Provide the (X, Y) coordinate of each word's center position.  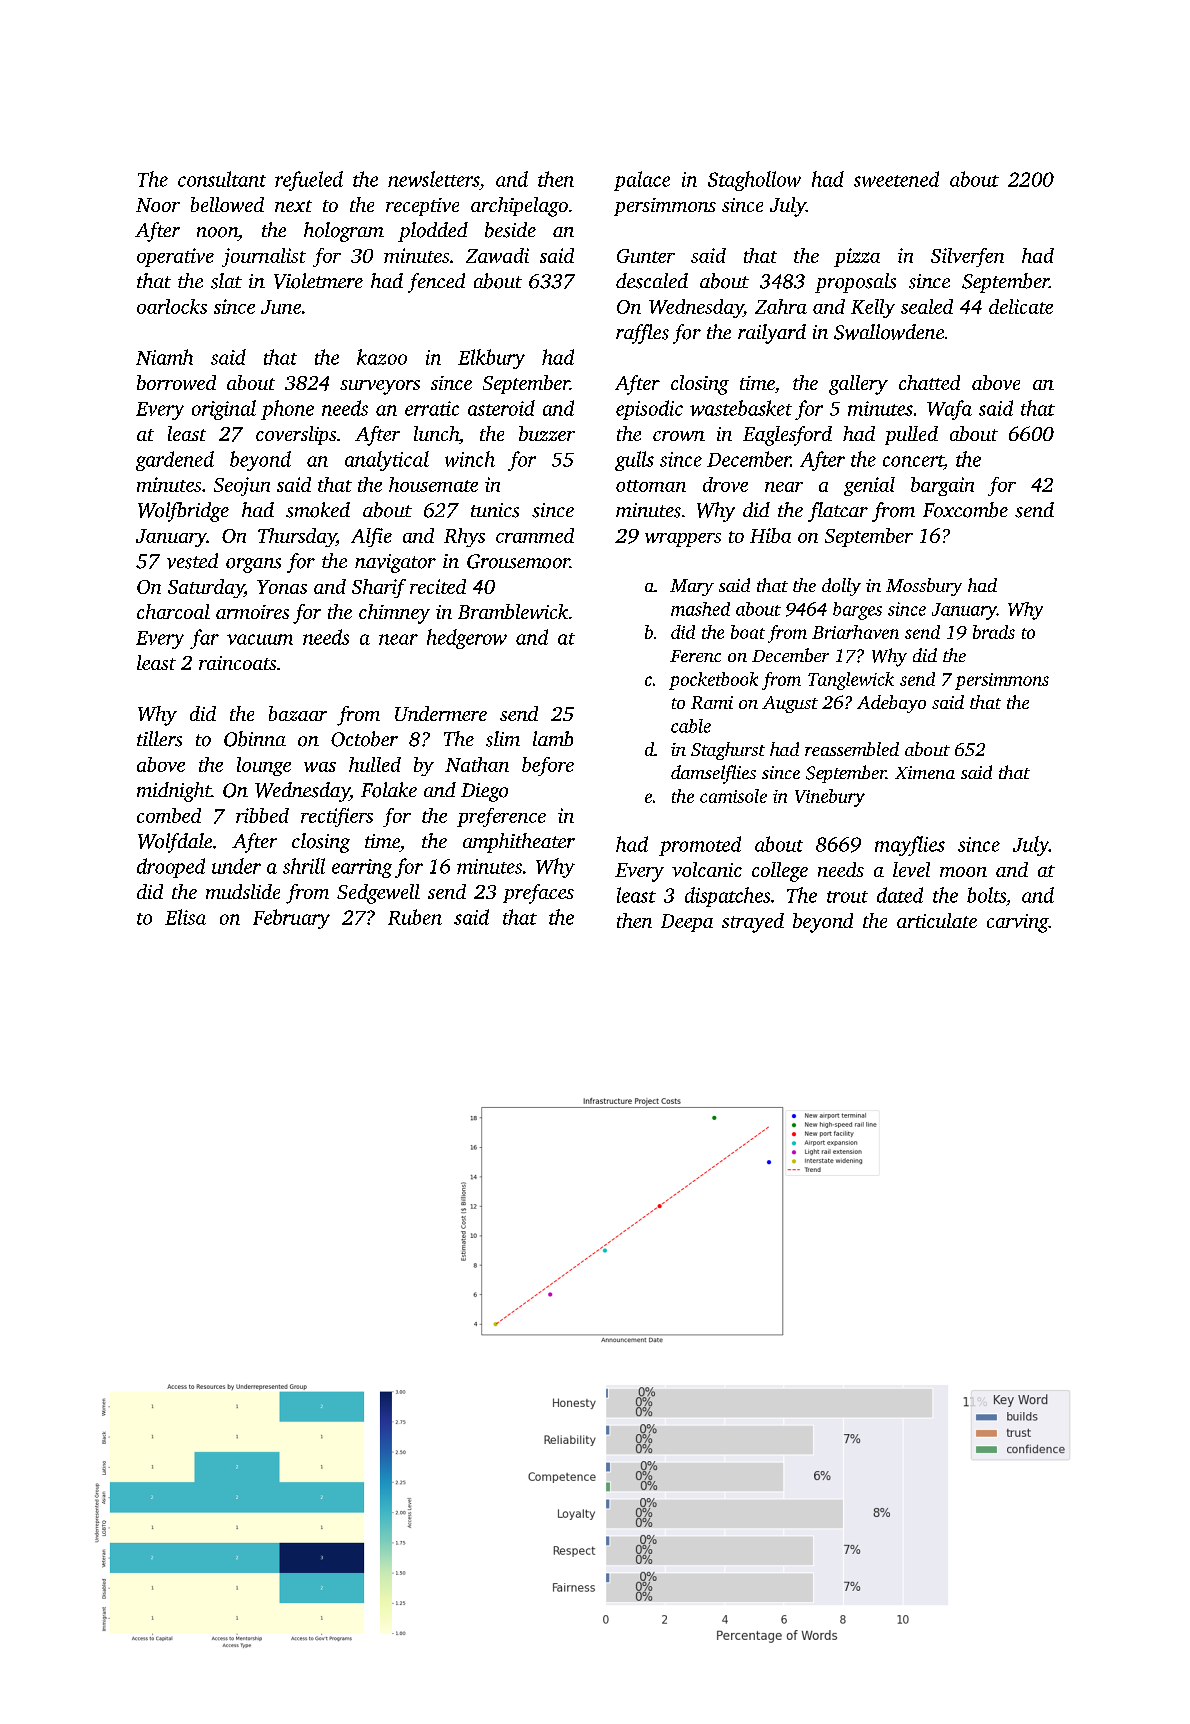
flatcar (838, 512)
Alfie (371, 537)
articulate (937, 920)
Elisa (185, 917)
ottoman (651, 486)
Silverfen (967, 257)
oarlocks (172, 306)
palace (642, 181)
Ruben (415, 917)
